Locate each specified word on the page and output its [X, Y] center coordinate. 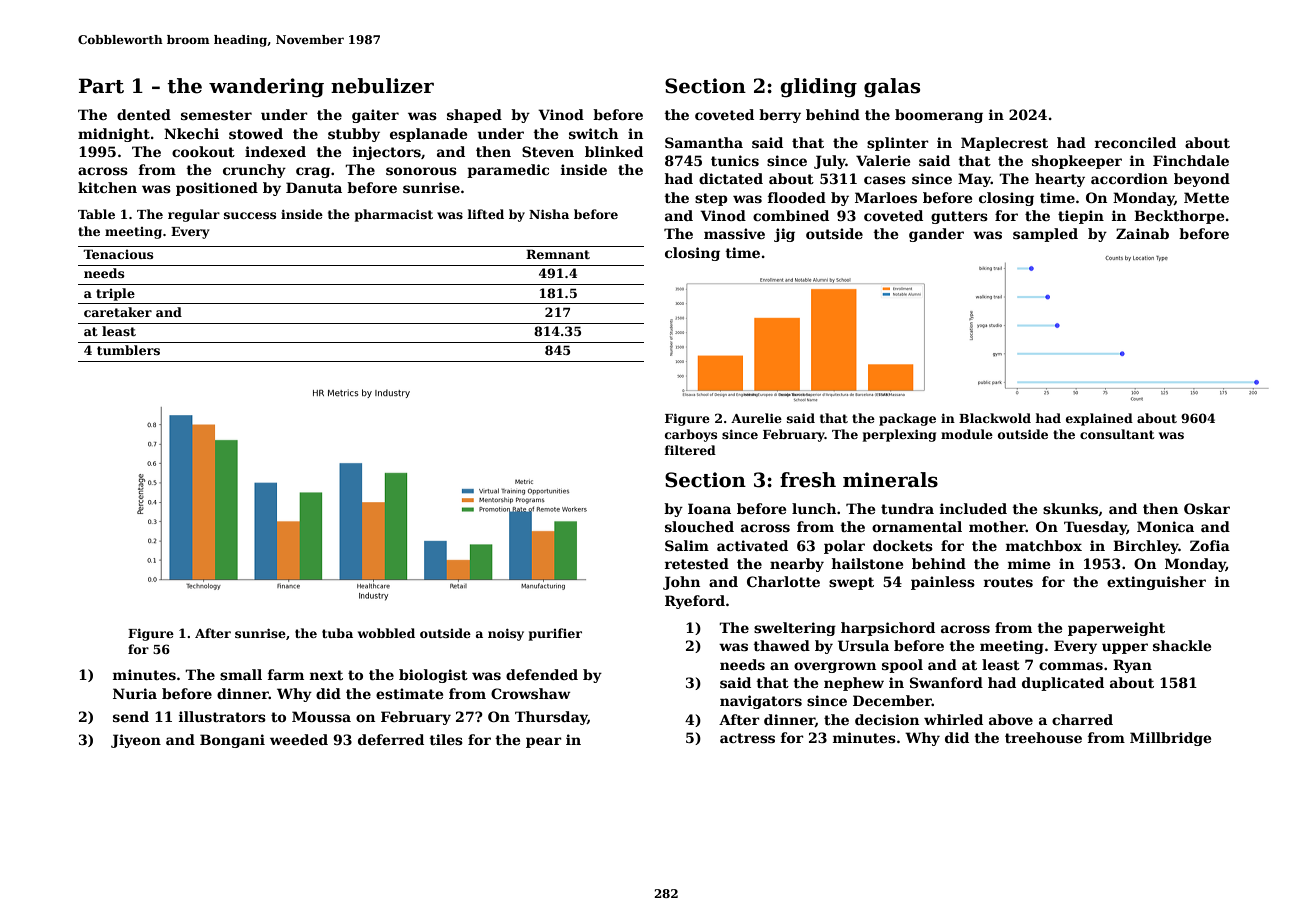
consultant [1117, 434]
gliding [818, 88]
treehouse [1043, 737]
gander [936, 235]
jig [784, 235]
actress [747, 738]
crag [313, 172]
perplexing [899, 435]
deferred [391, 739]
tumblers [128, 350]
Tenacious [118, 254]
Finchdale [1191, 160]
